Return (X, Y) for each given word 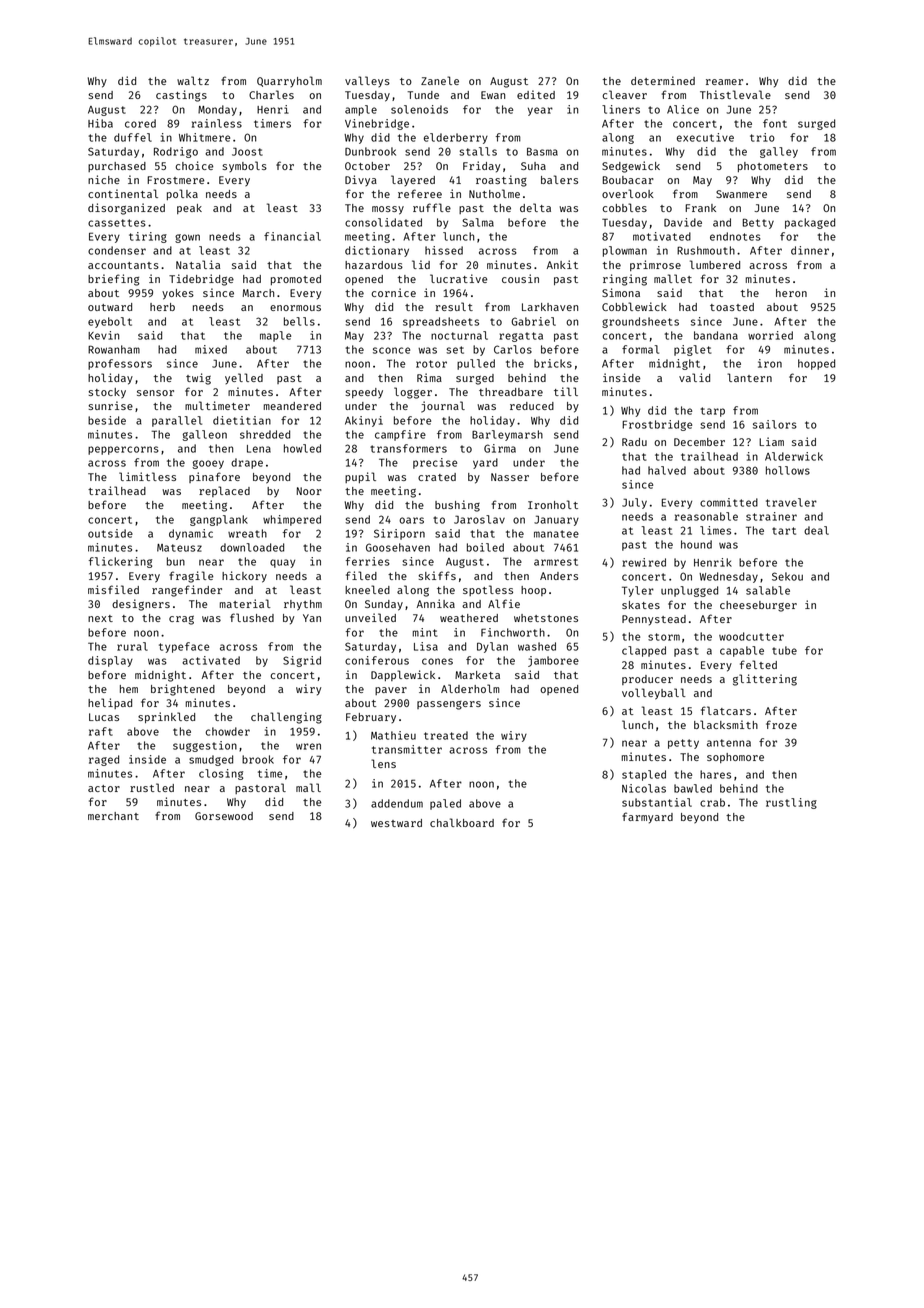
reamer (724, 82)
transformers (408, 448)
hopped (816, 364)
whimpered (292, 520)
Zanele (440, 80)
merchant (113, 816)
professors (120, 364)
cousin (520, 278)
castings (181, 96)
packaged (810, 223)
